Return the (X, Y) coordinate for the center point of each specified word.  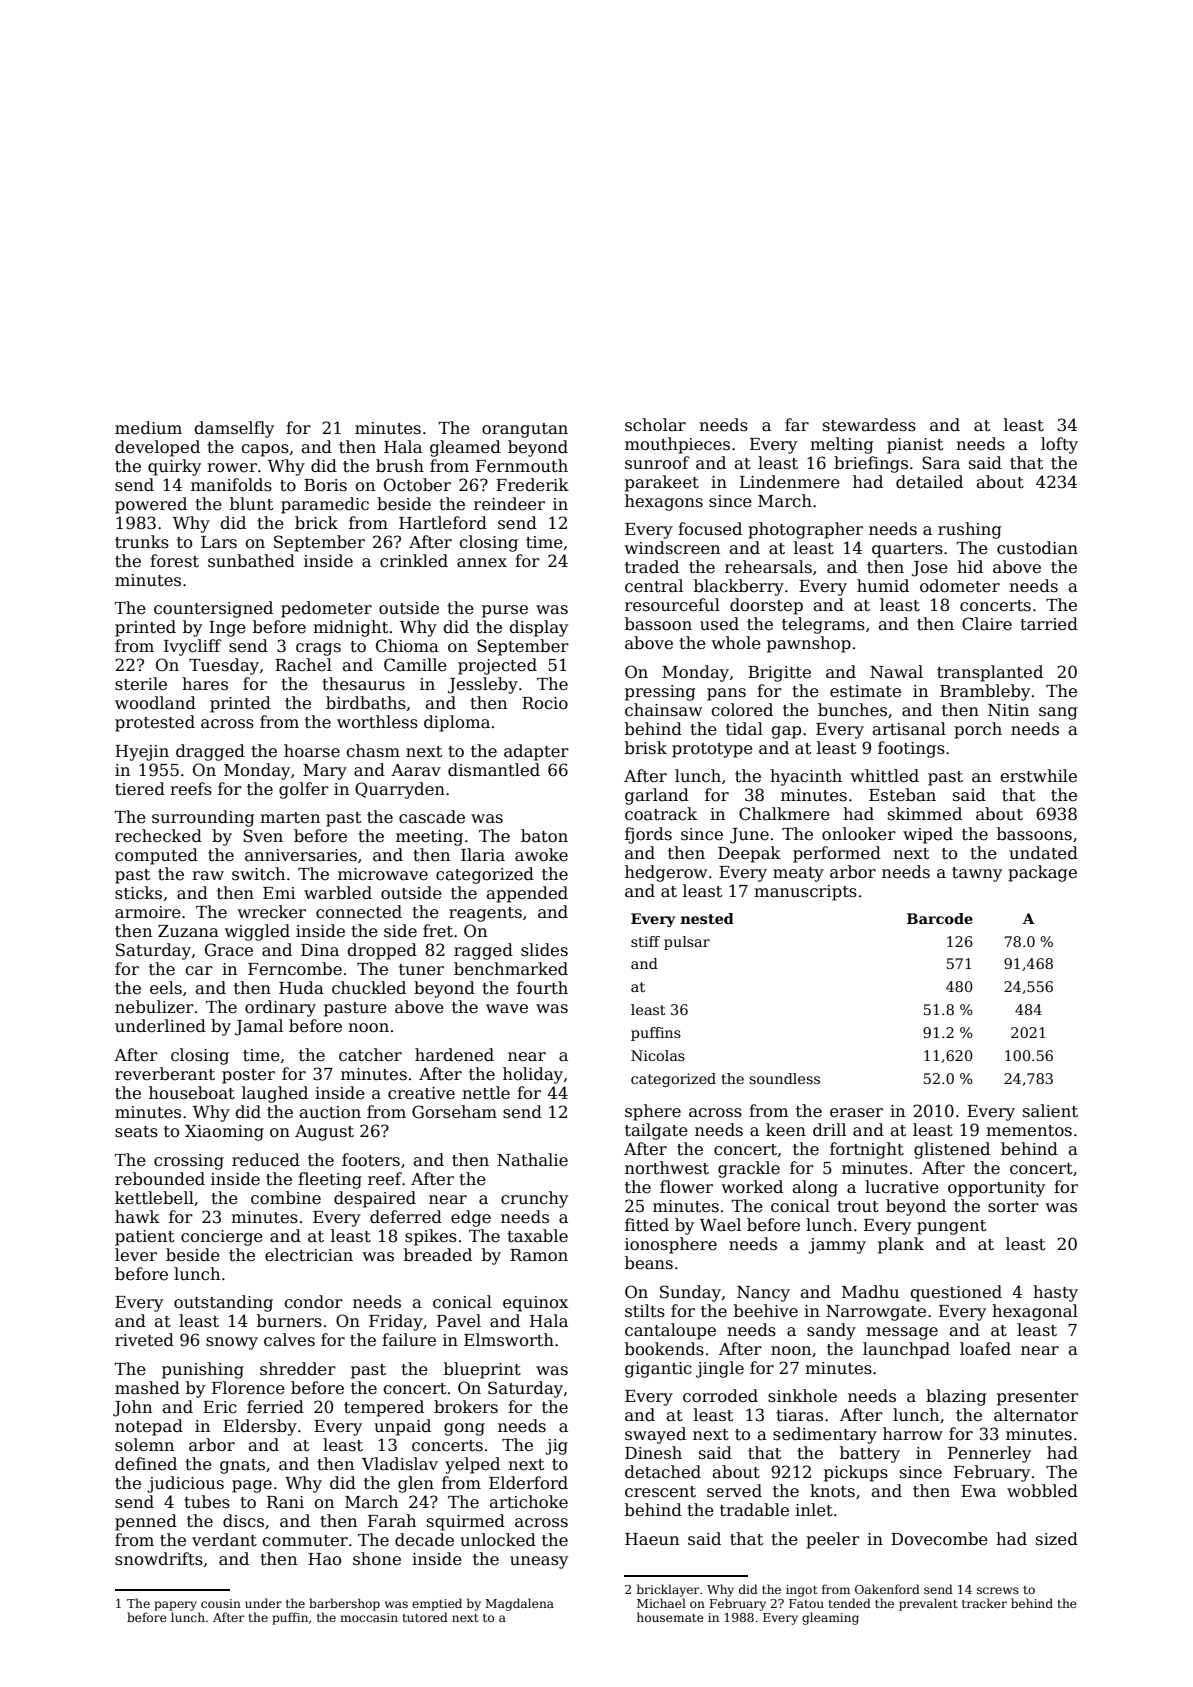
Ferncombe (295, 969)
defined (146, 1464)
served (734, 1491)
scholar (655, 425)
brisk (646, 748)
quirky (174, 467)
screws (998, 1590)
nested (707, 918)
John (132, 1408)
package (1042, 873)
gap (786, 732)
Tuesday (224, 666)
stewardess (869, 425)
